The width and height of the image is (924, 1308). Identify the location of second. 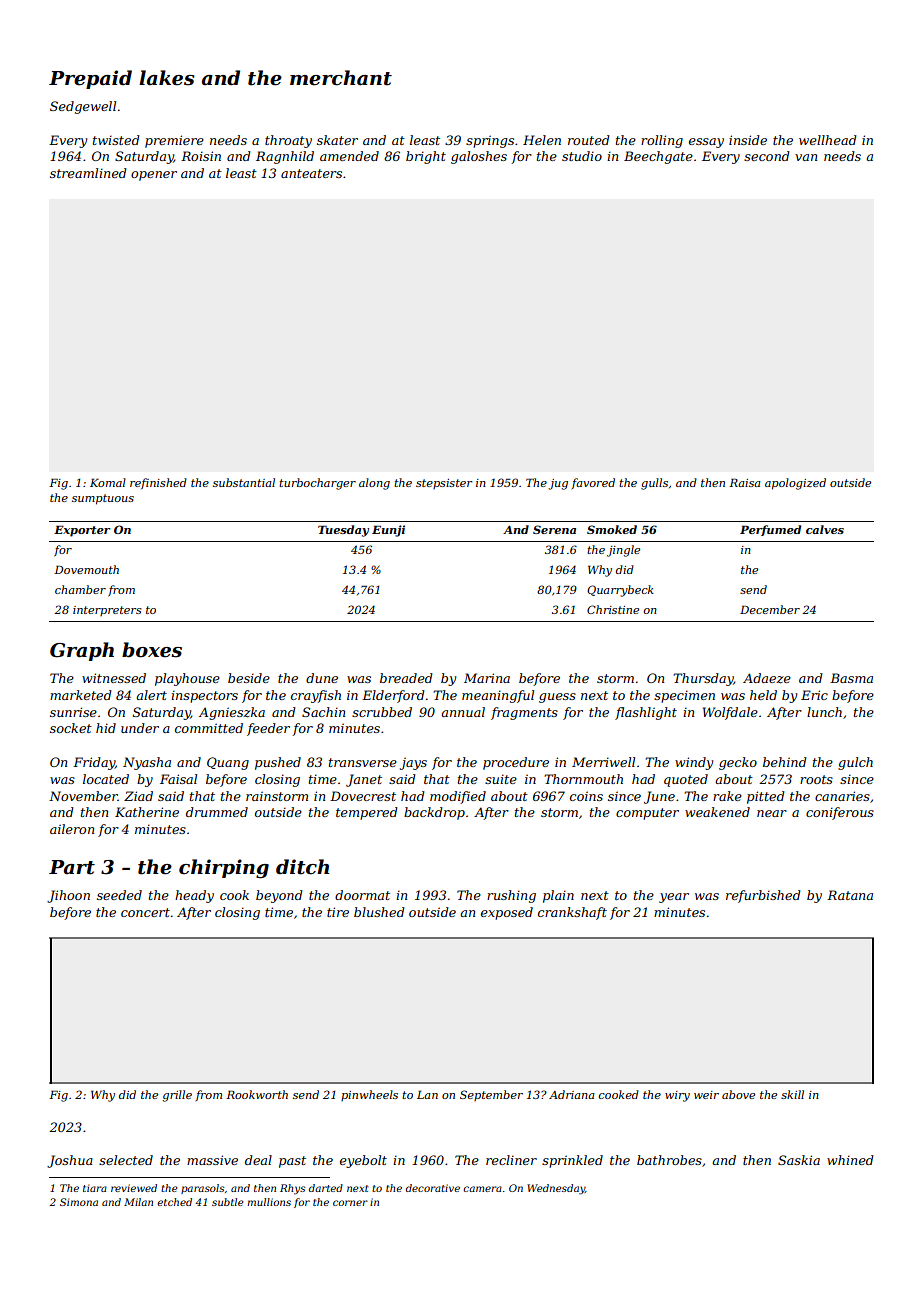
(767, 156).
